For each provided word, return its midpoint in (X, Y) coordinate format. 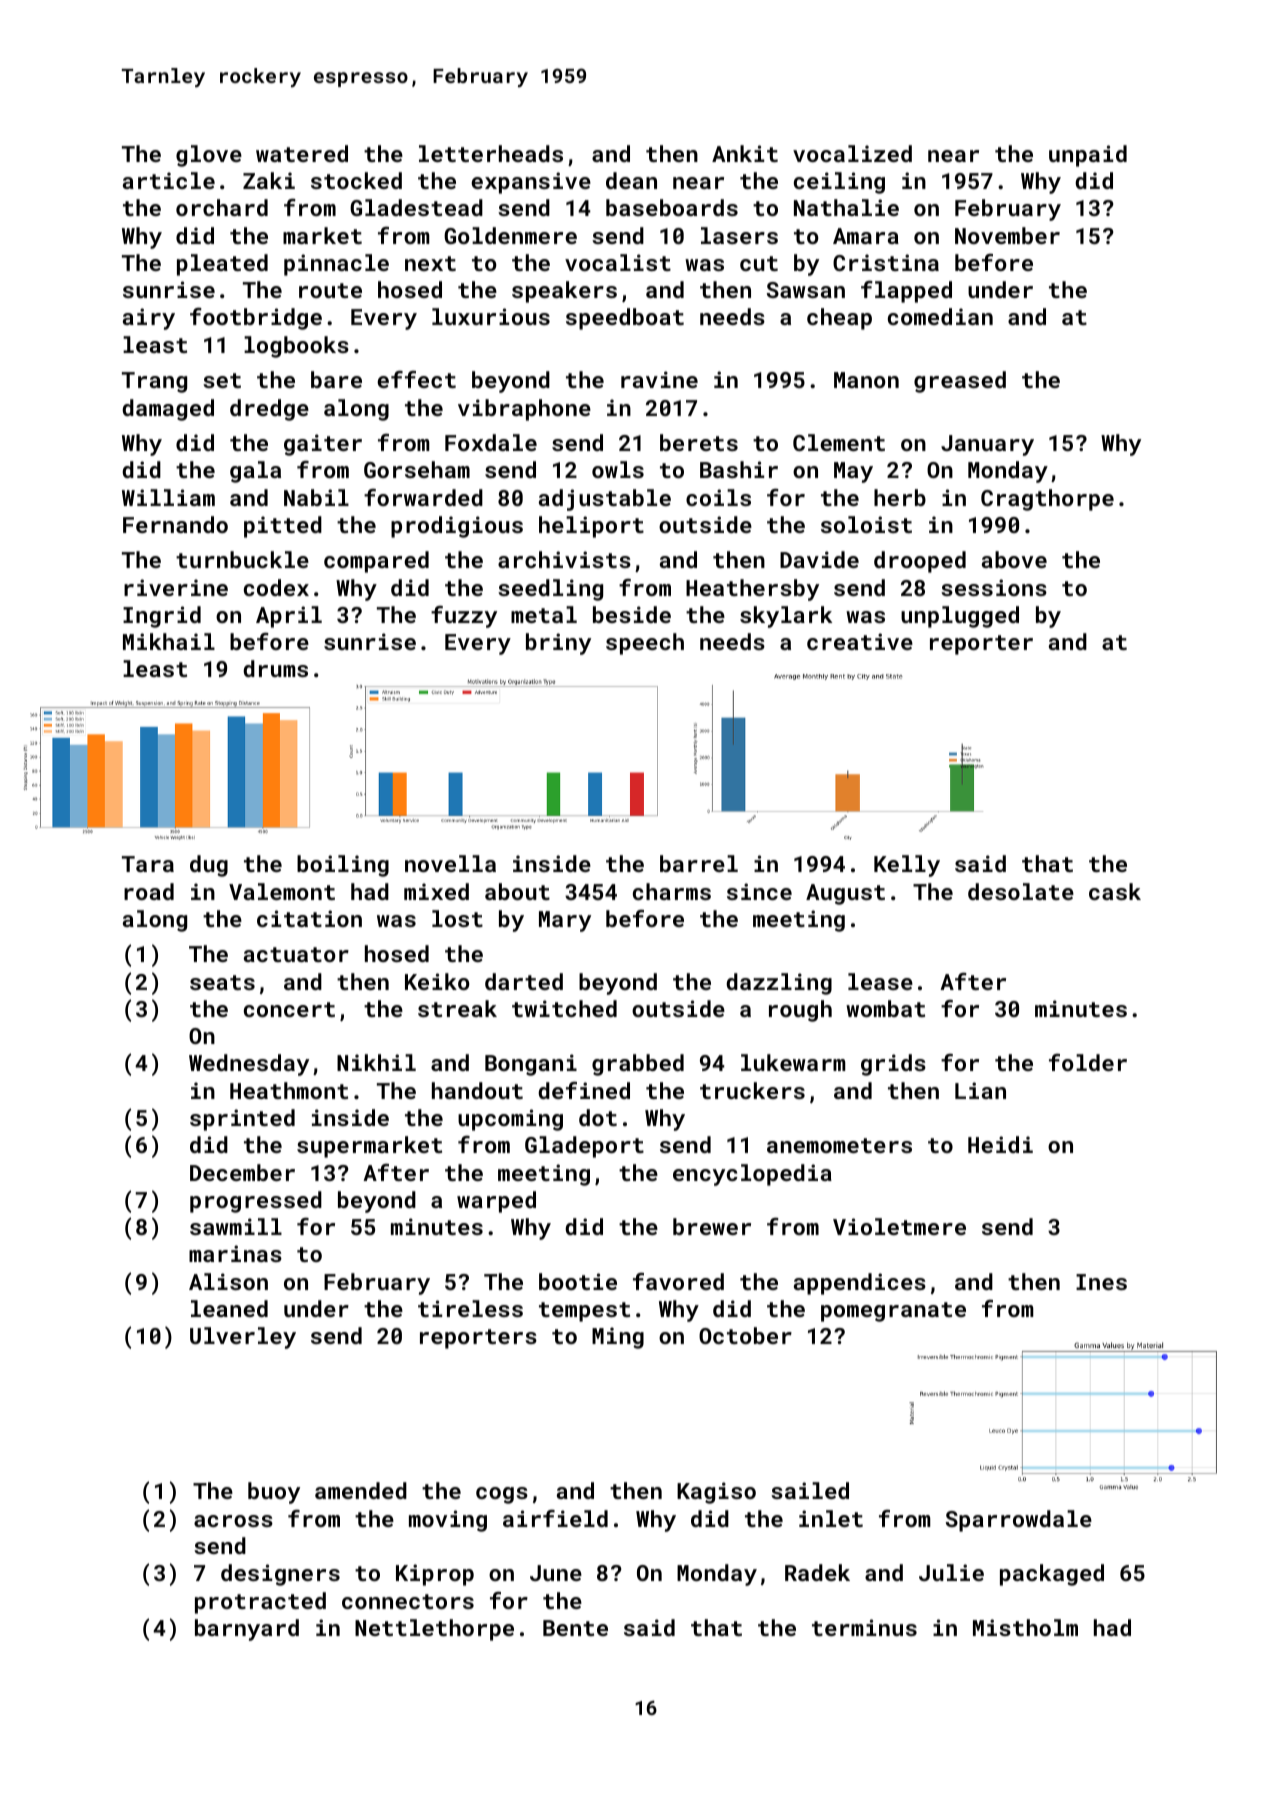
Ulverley (243, 1338)
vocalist (618, 262)
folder (1088, 1062)
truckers (752, 1090)
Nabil (316, 497)
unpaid (1088, 156)
